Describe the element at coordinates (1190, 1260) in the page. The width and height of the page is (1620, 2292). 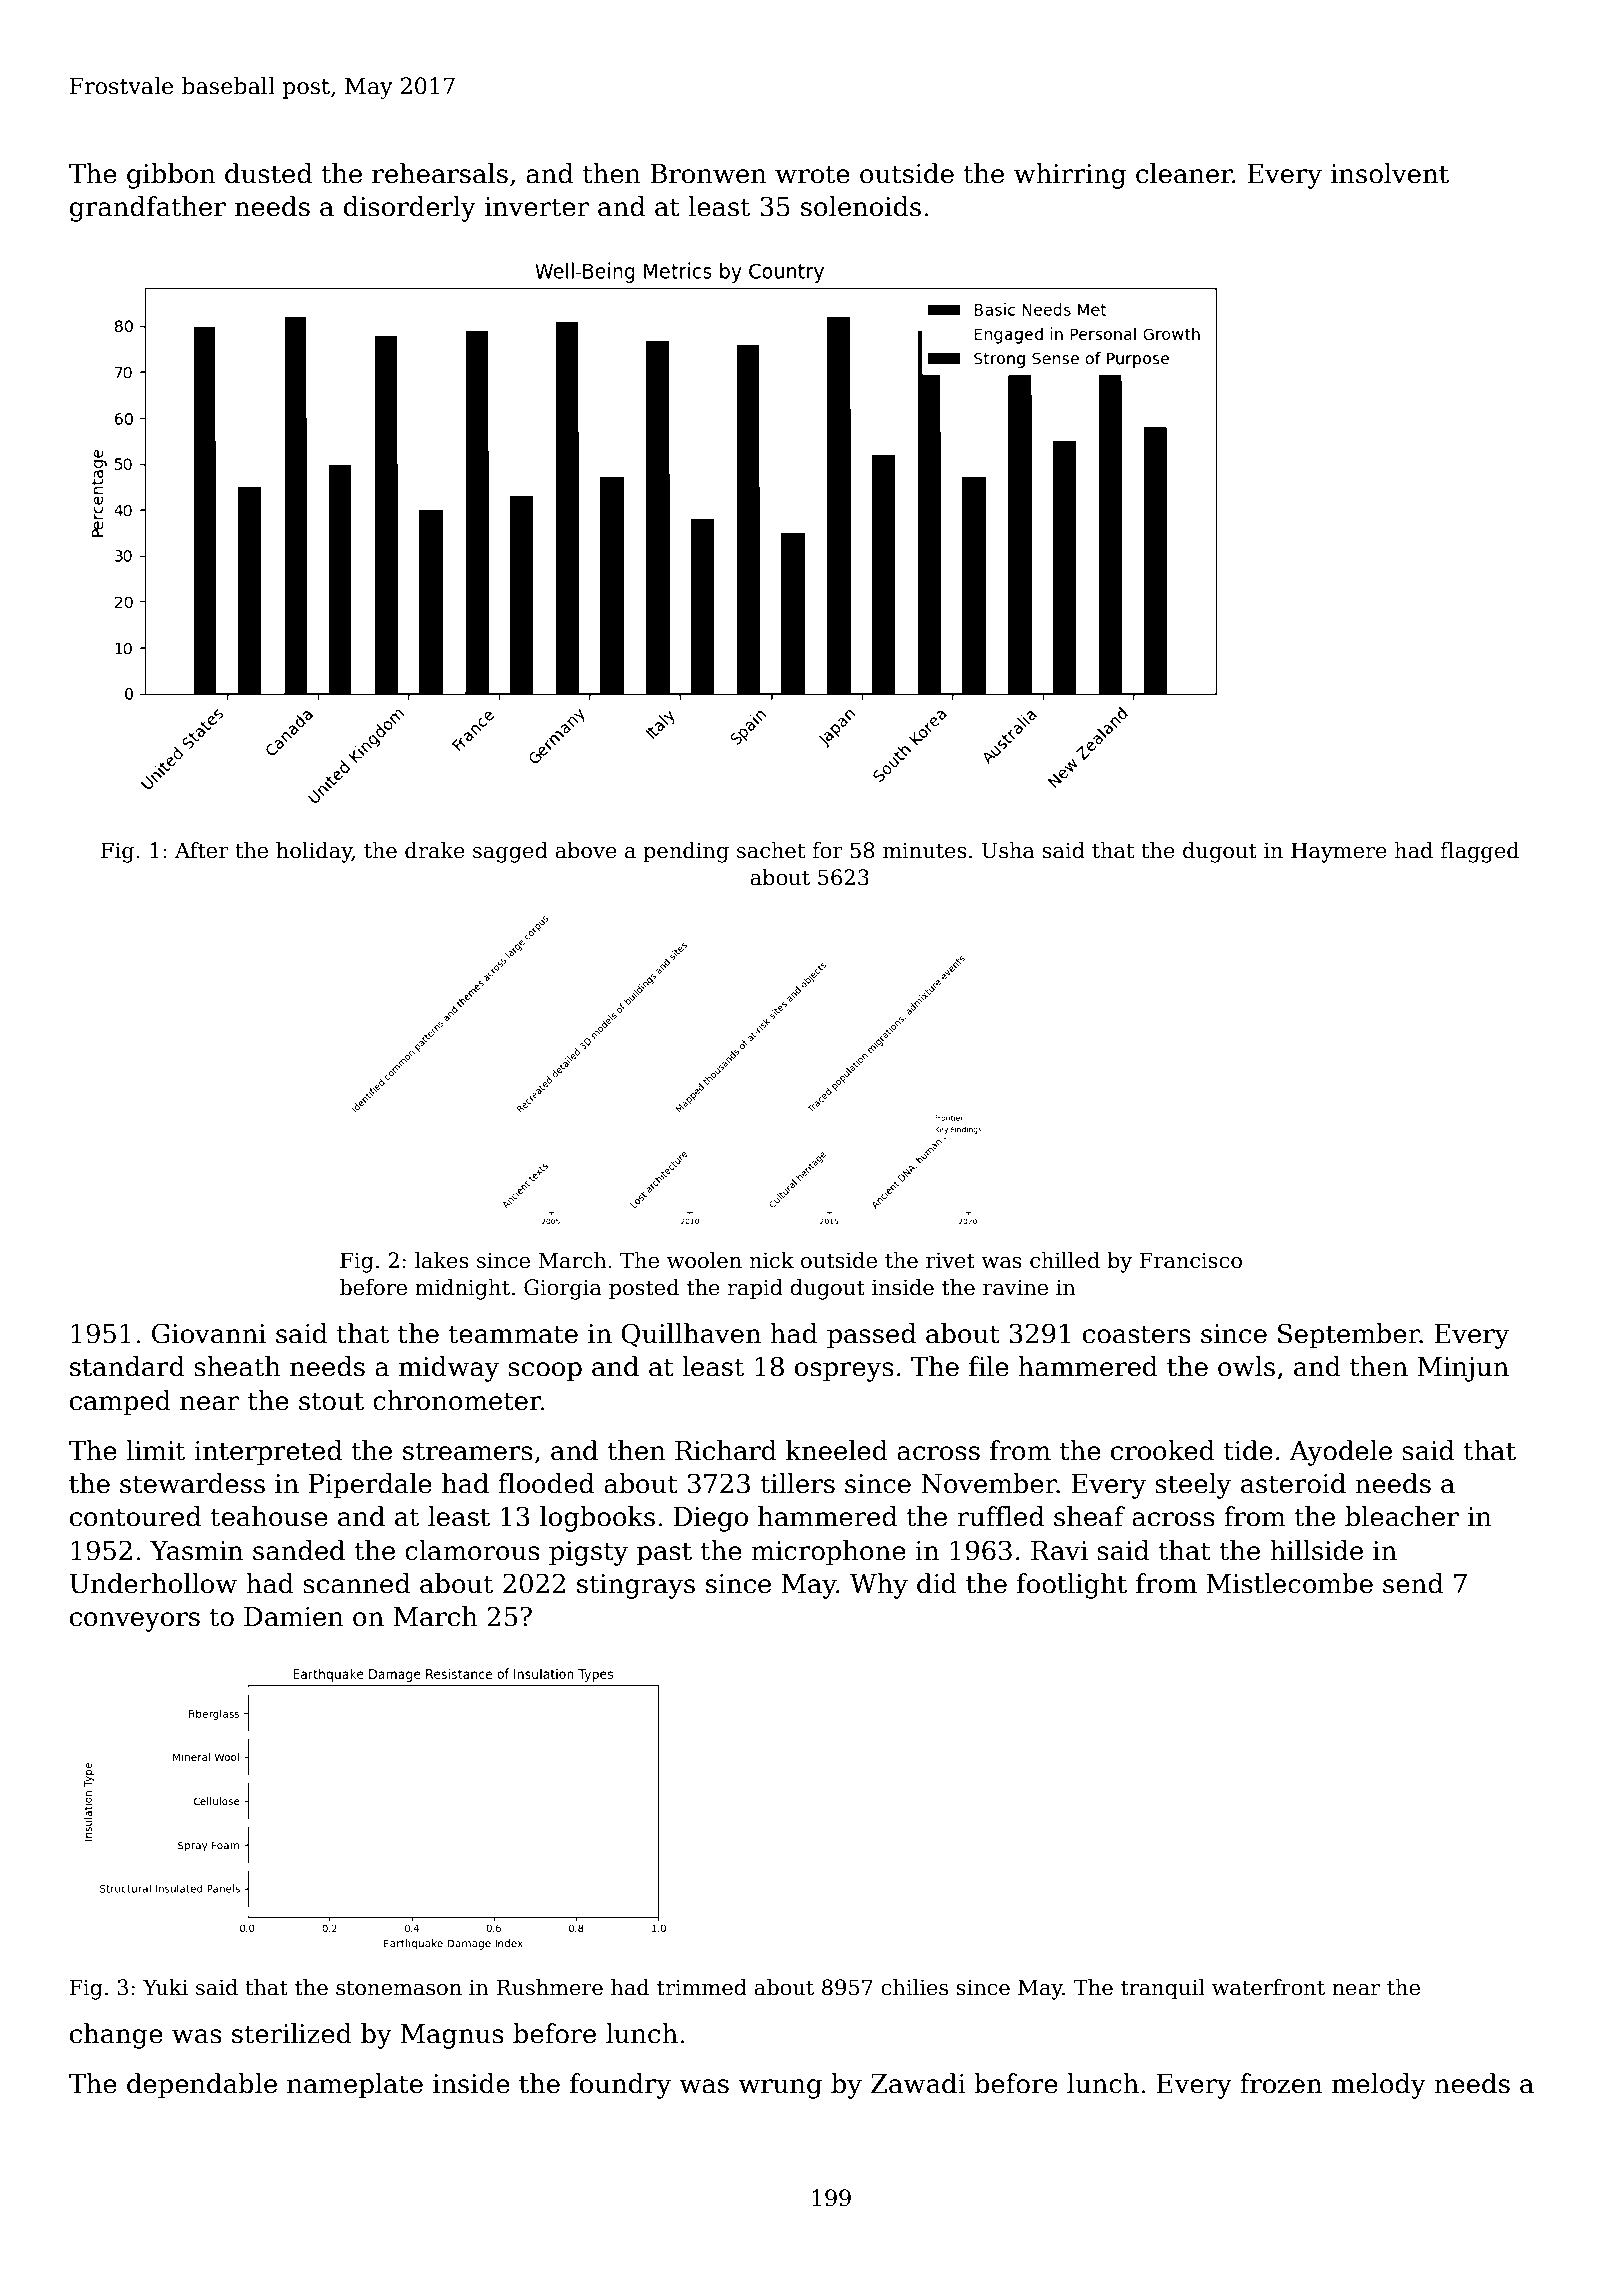
I see `Francisco` at that location.
